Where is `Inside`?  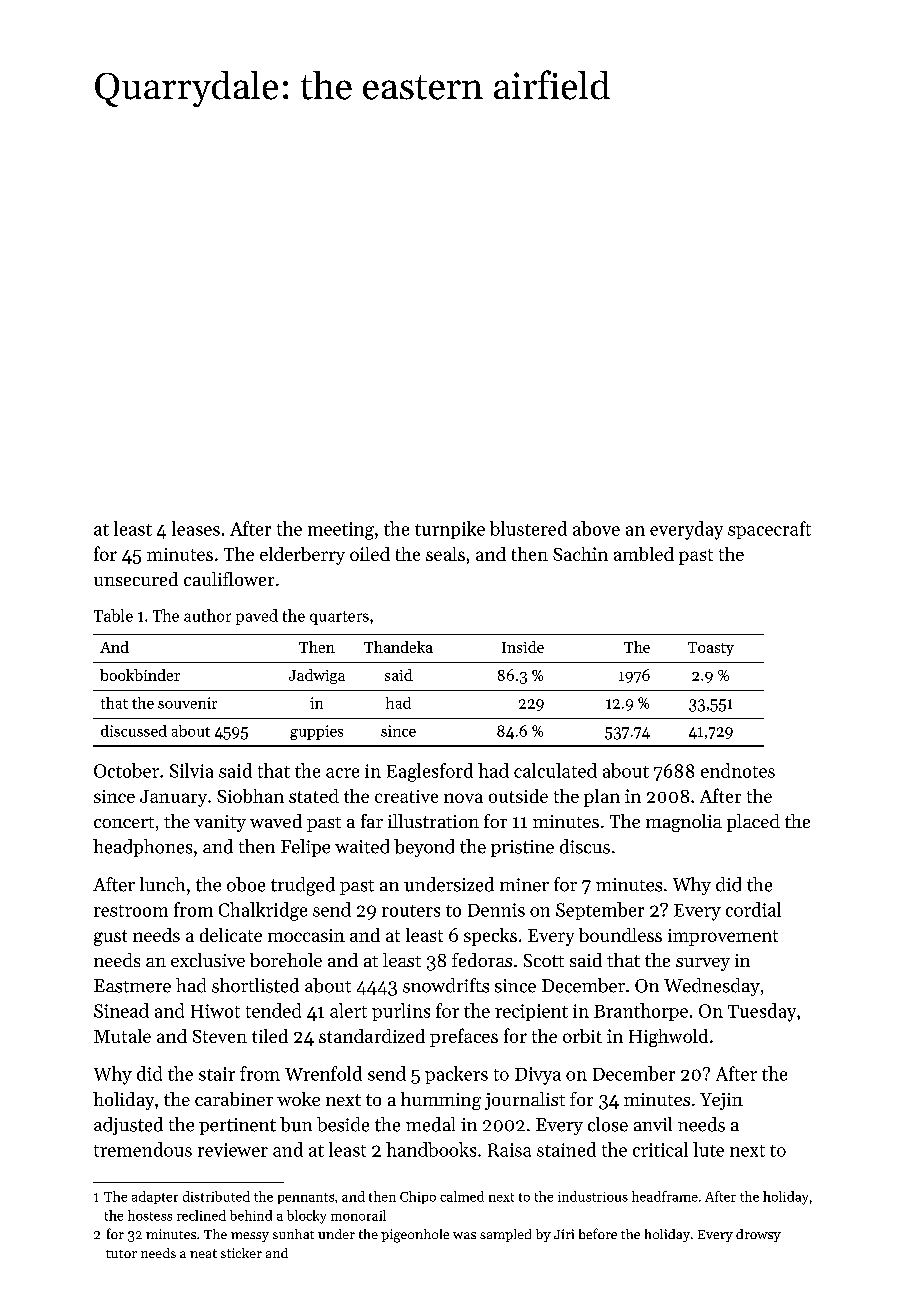 Inside is located at coordinates (523, 647).
